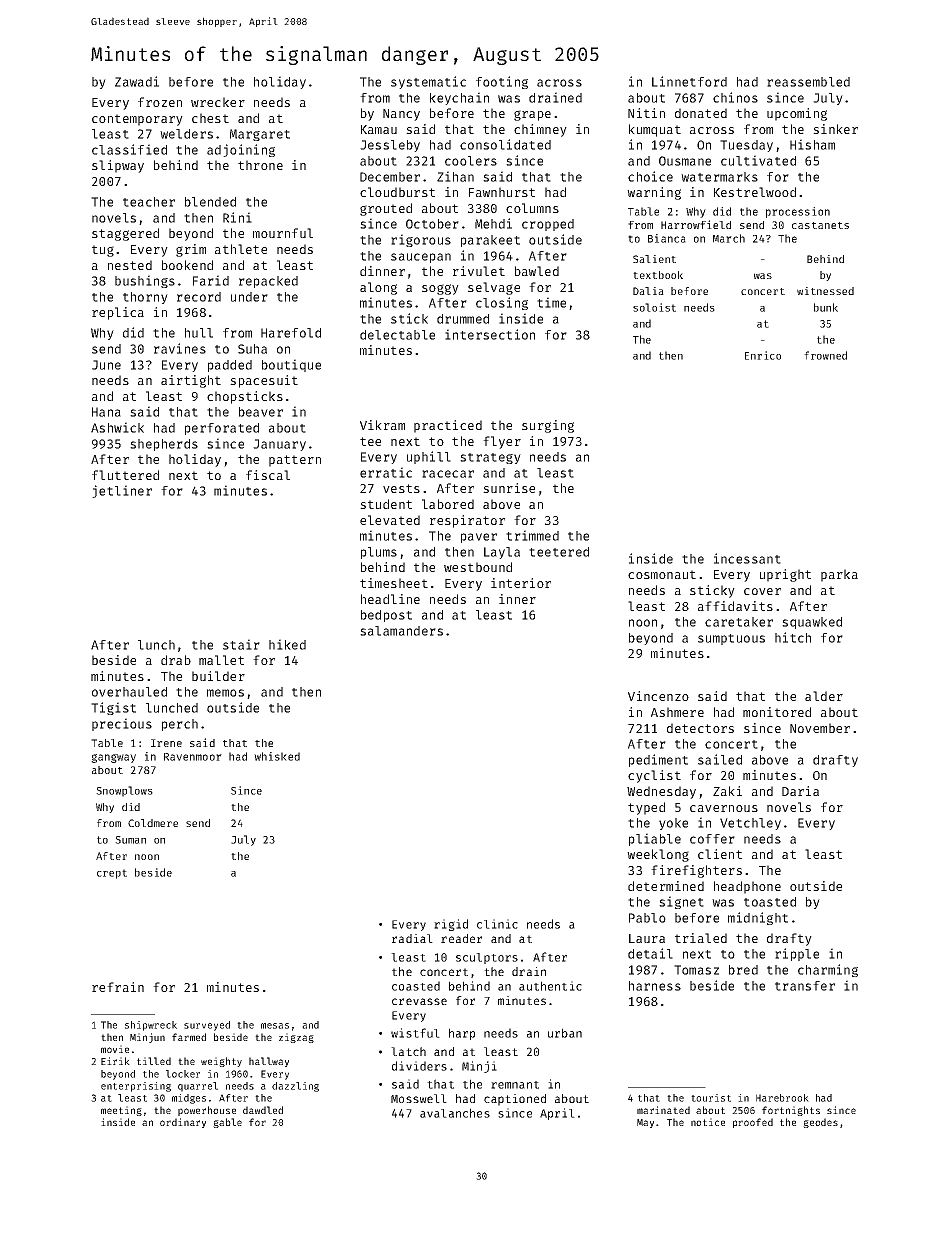  Describe the element at coordinates (825, 355) in the screenshot. I see `frowned` at that location.
